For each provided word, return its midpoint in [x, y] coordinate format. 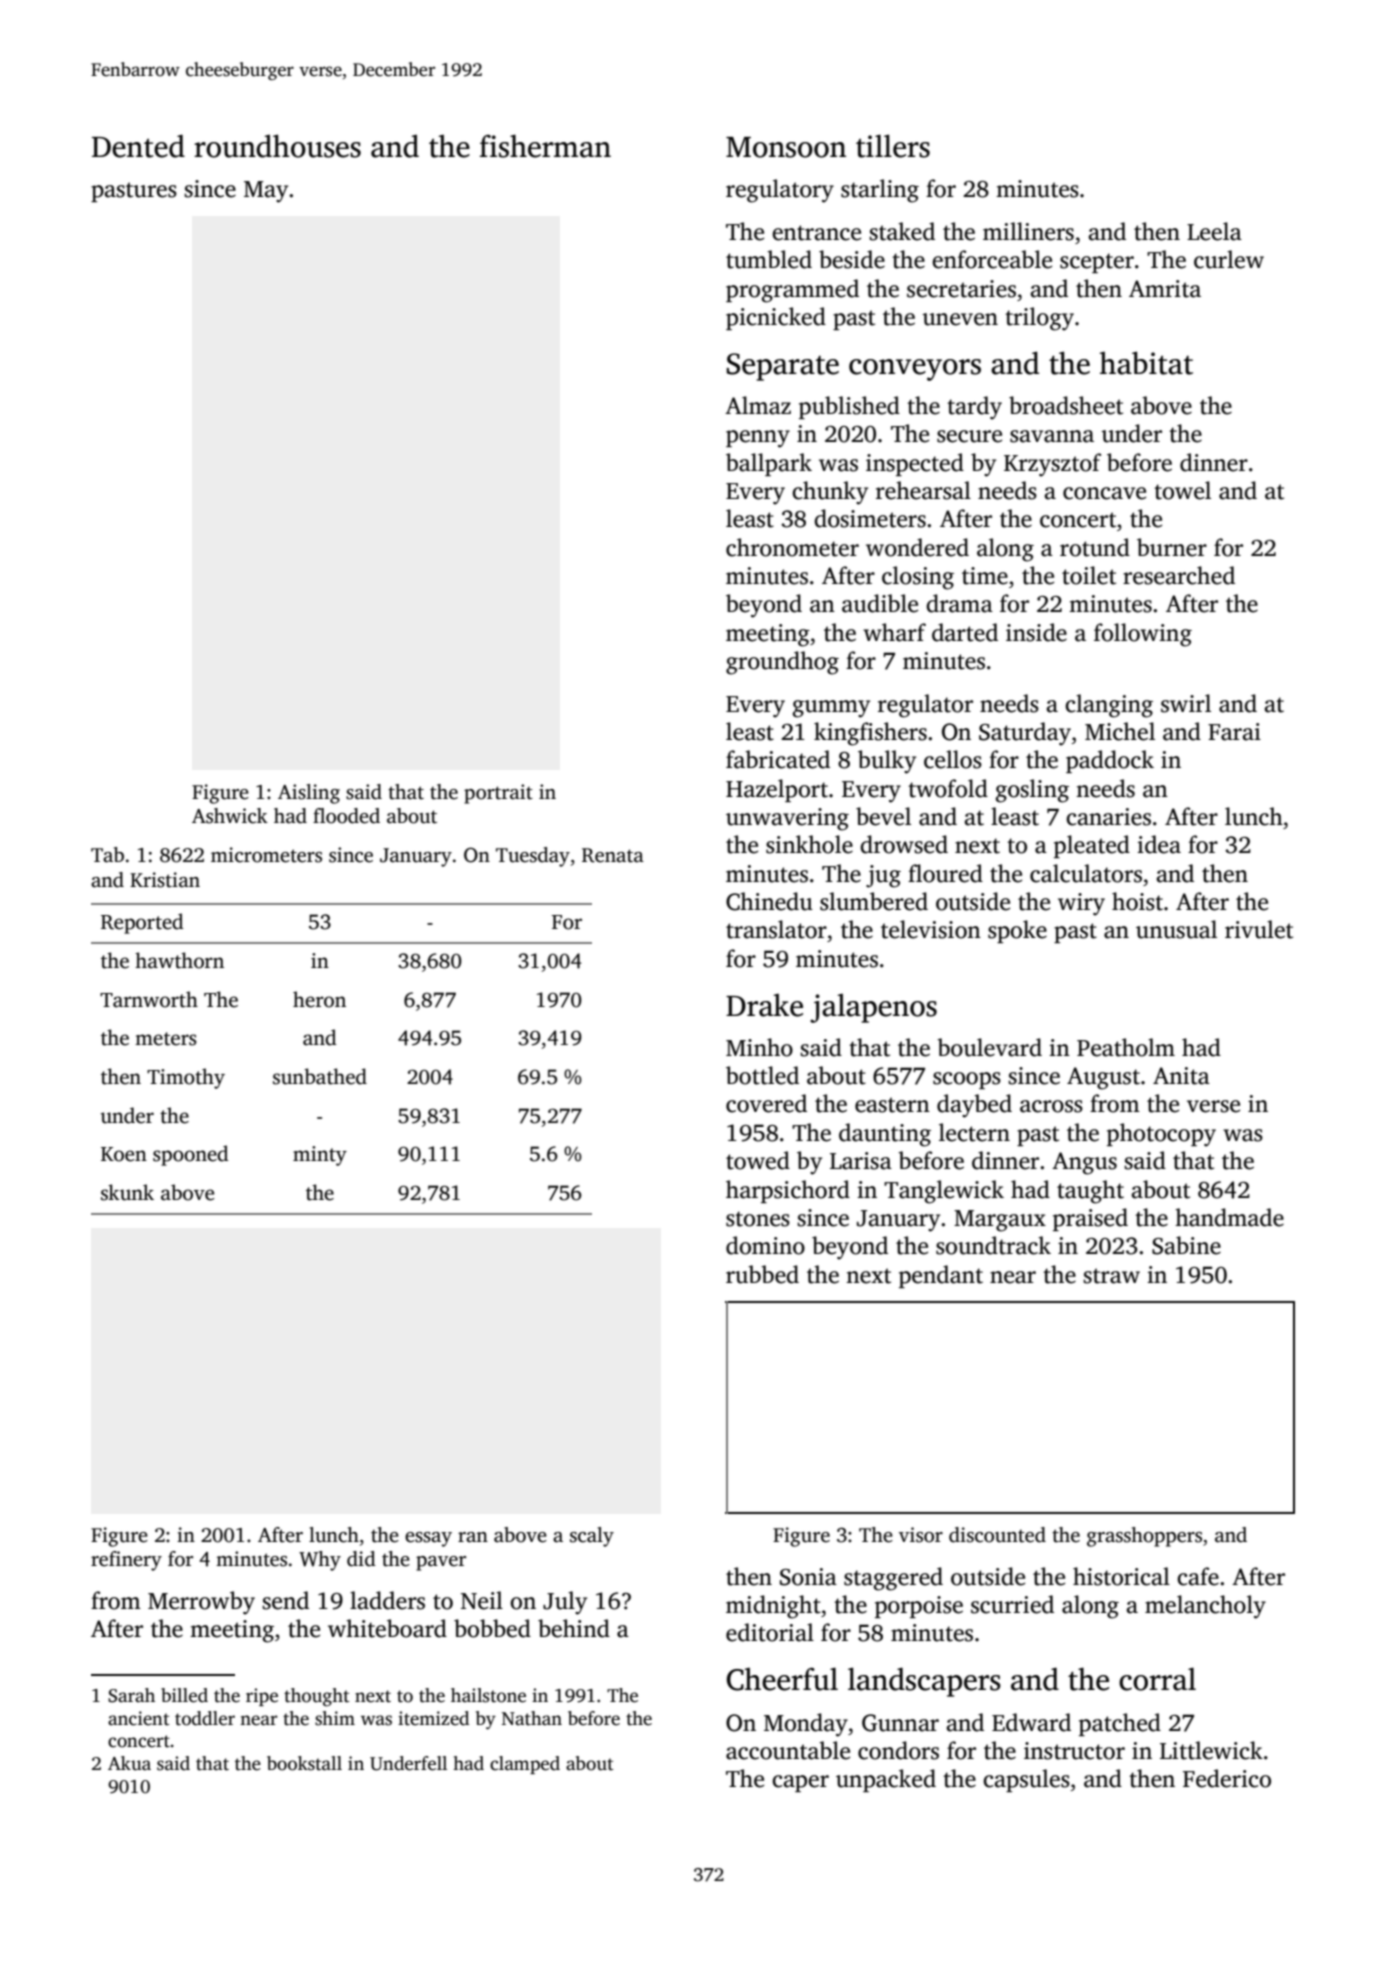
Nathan [532, 1718]
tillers [893, 146]
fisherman [545, 146]
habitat [1146, 363]
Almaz [758, 405]
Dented [138, 146]
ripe [262, 1697]
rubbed [762, 1274]
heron [319, 999]
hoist [1137, 901]
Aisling [309, 794]
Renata [613, 855]
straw [1111, 1276]
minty [320, 1156]
